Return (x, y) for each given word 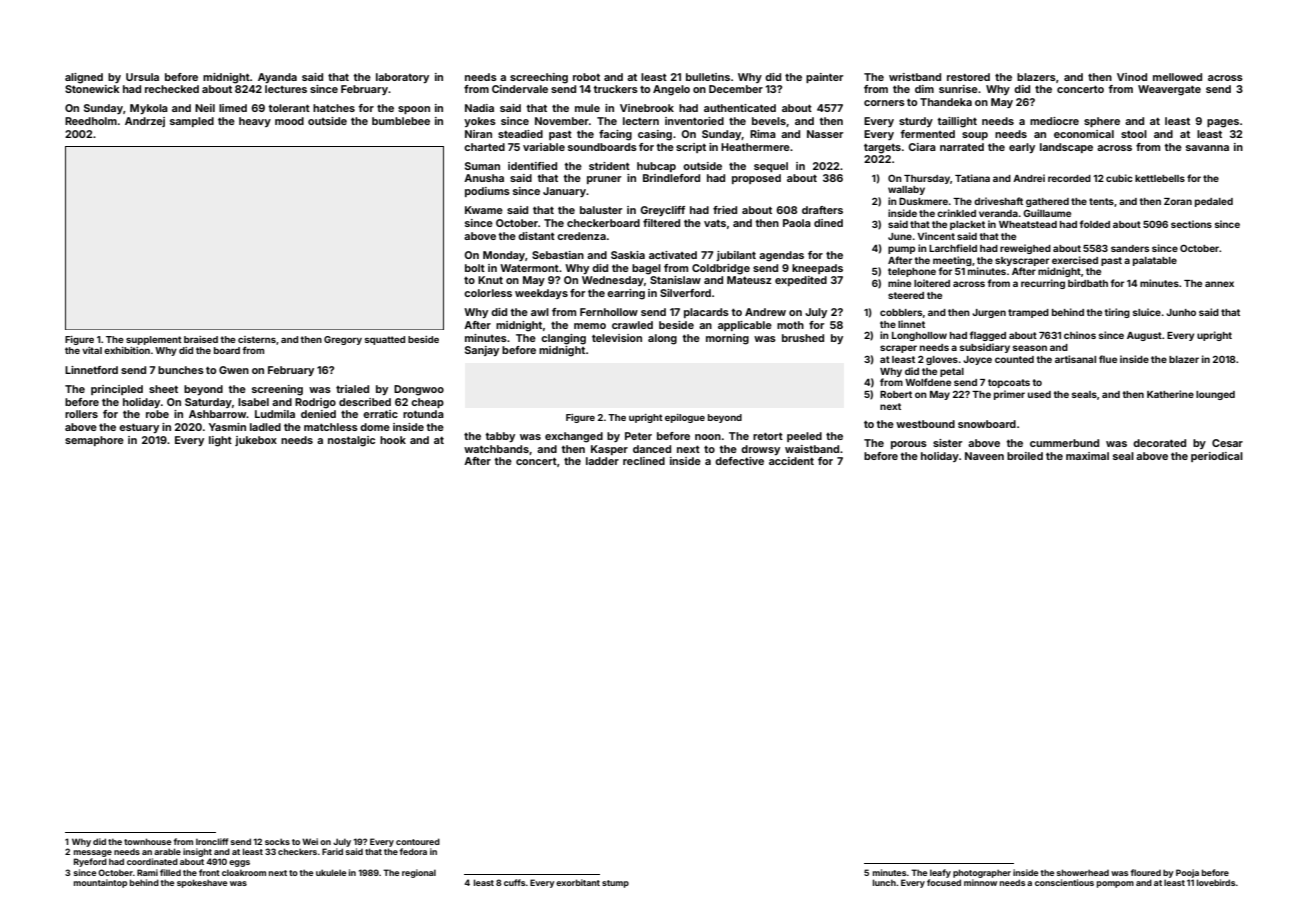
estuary (139, 428)
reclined (644, 461)
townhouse (148, 841)
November (562, 121)
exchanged (574, 437)
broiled (1025, 456)
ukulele (331, 872)
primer (1009, 395)
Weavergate (1169, 90)
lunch (884, 882)
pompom (1115, 884)
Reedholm (91, 121)
